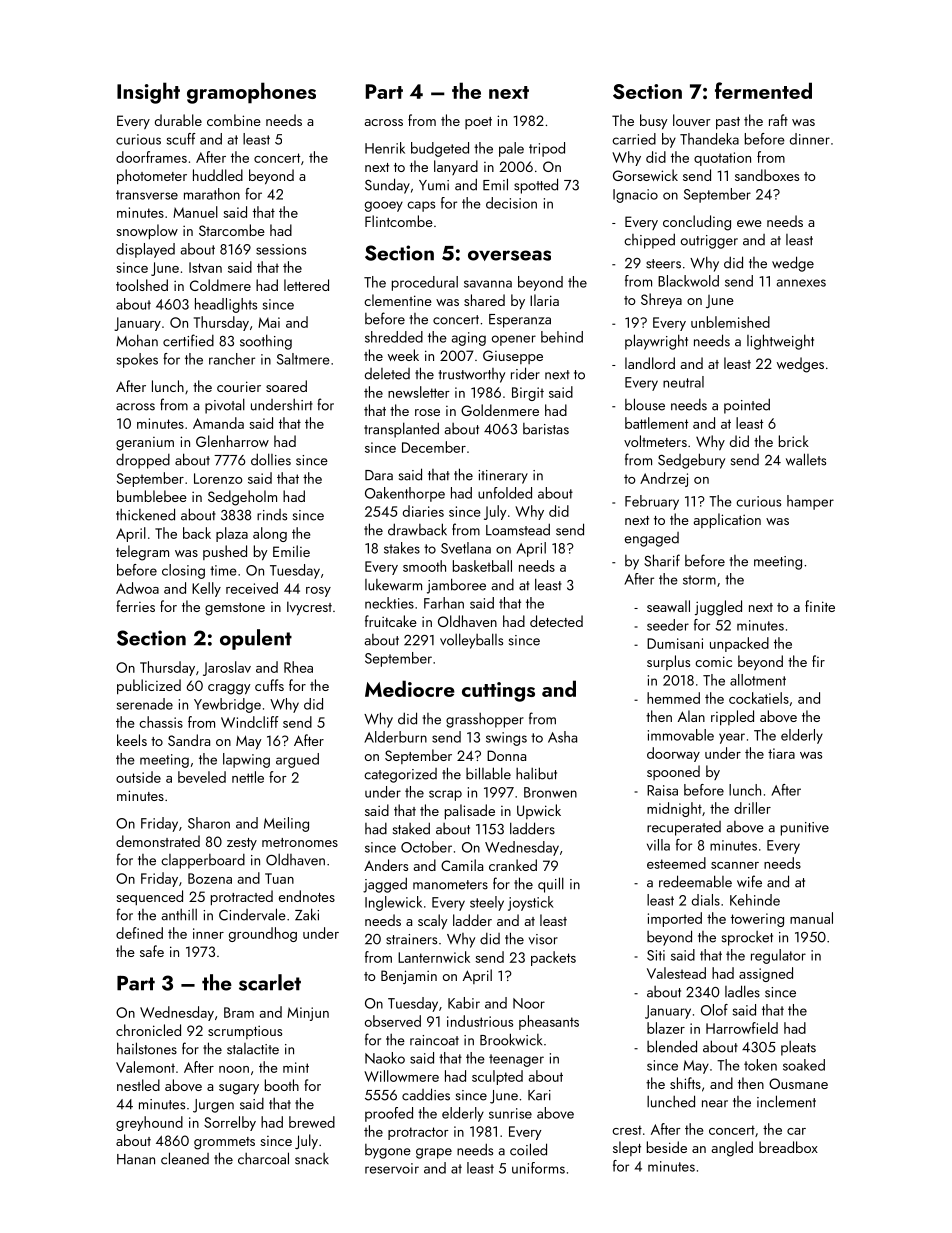 The height and width of the image is (1233, 952). Describe the element at coordinates (423, 511) in the image. I see `diaries` at that location.
